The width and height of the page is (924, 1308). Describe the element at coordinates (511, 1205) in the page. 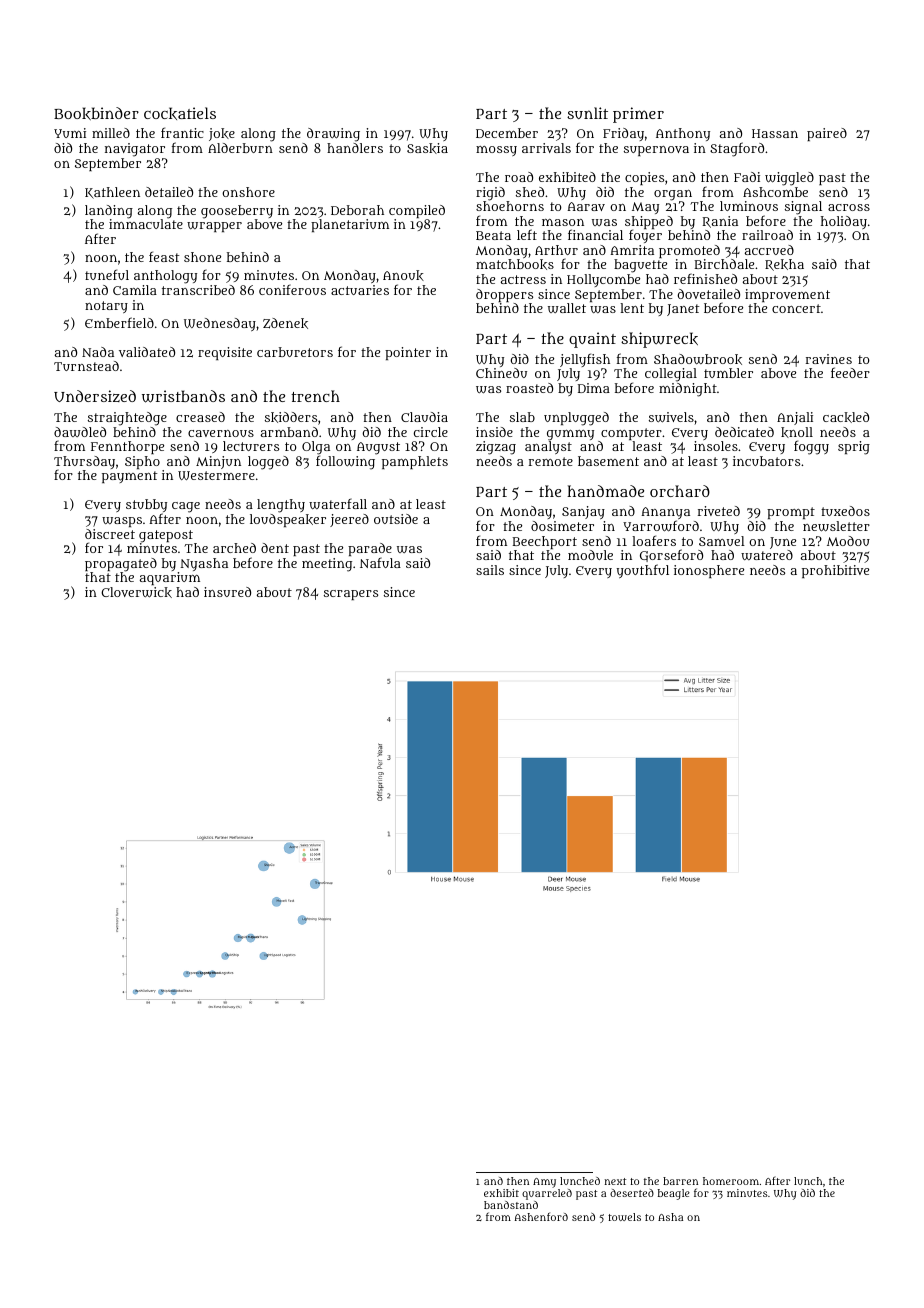

I see `bandstand` at that location.
